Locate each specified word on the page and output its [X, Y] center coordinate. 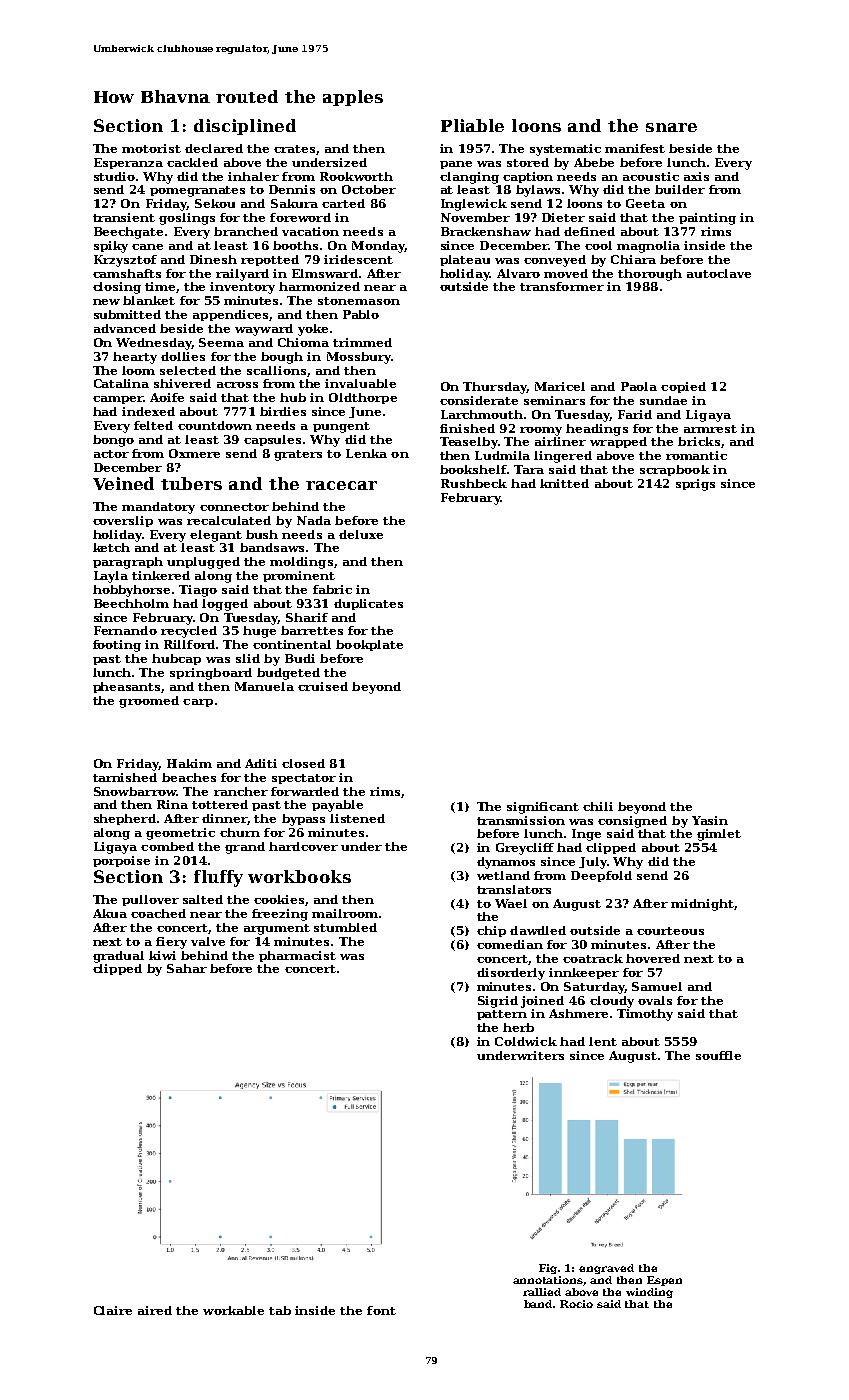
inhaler [253, 176]
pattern [502, 1015]
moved [566, 273]
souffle [718, 1055]
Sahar [187, 968]
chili [598, 806]
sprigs [695, 485]
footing [117, 646]
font [381, 1310]
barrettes [312, 630]
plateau [465, 260]
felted [153, 425]
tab [280, 1310]
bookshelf [473, 469]
